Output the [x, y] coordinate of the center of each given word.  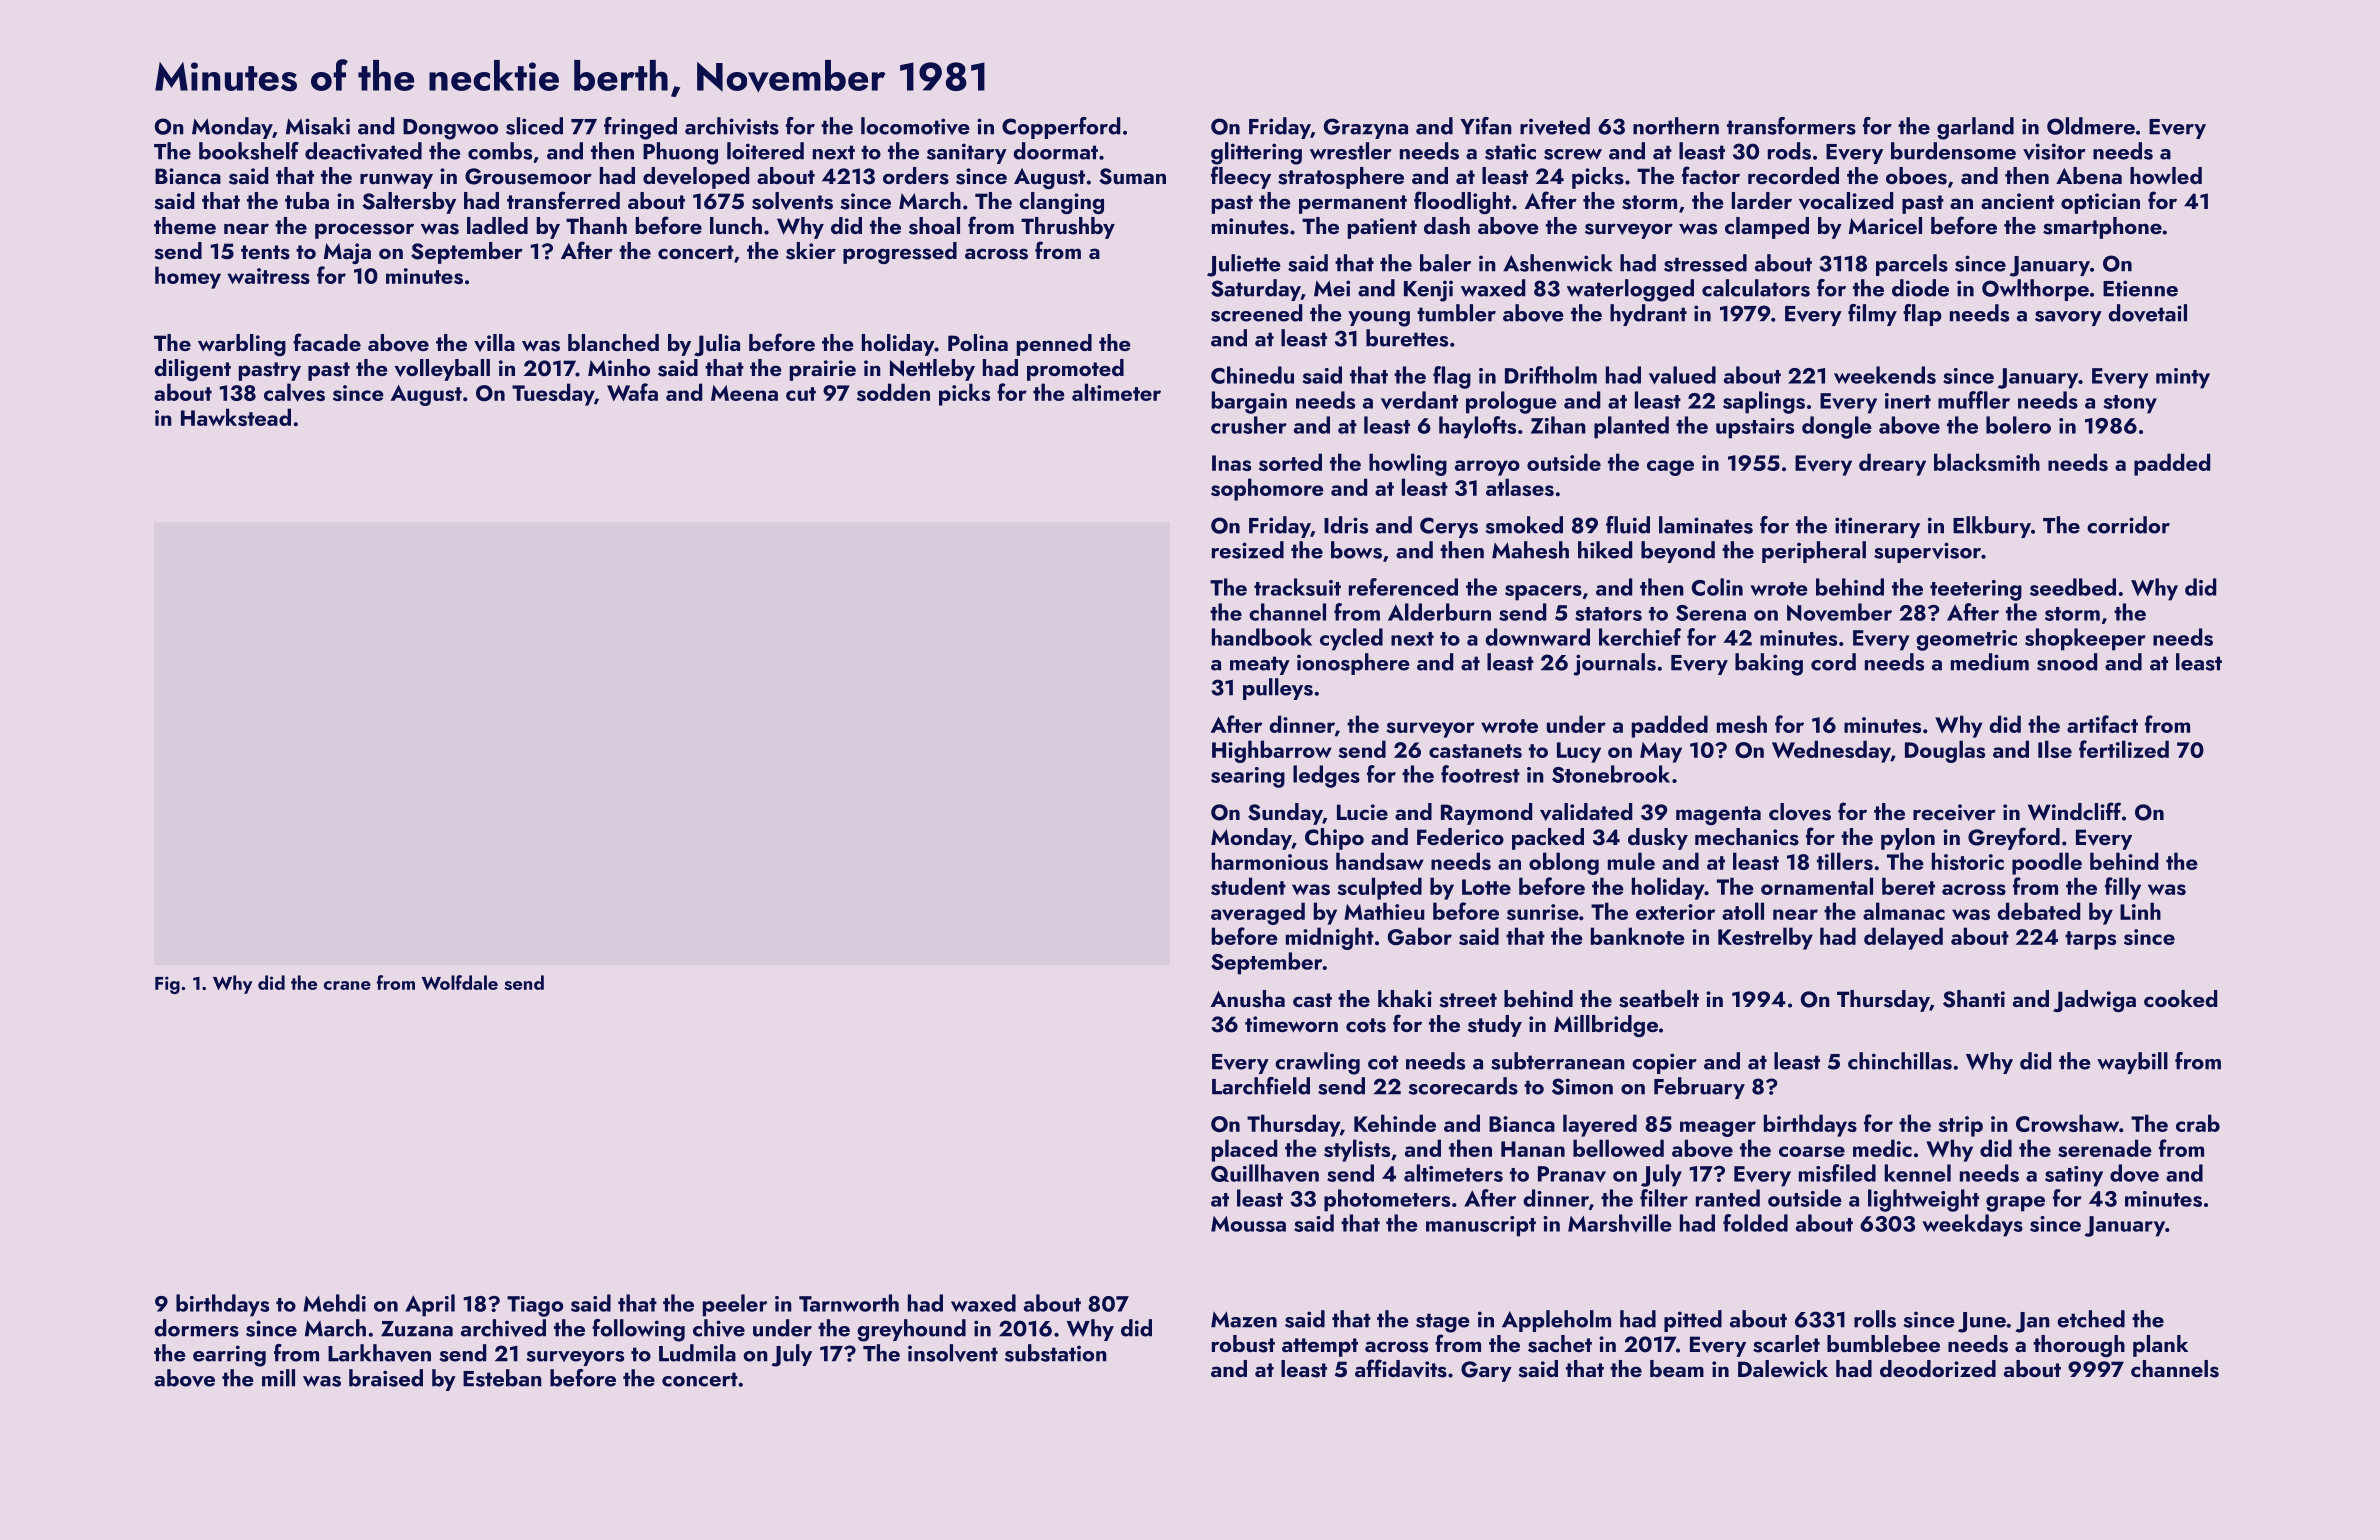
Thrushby [1068, 228]
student [1248, 886]
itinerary [1877, 527]
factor [1711, 175]
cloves [1800, 812]
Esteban [502, 1378]
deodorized [1938, 1368]
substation [1056, 1353]
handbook [1262, 637]
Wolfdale [460, 982]
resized [1248, 550]
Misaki [318, 126]
